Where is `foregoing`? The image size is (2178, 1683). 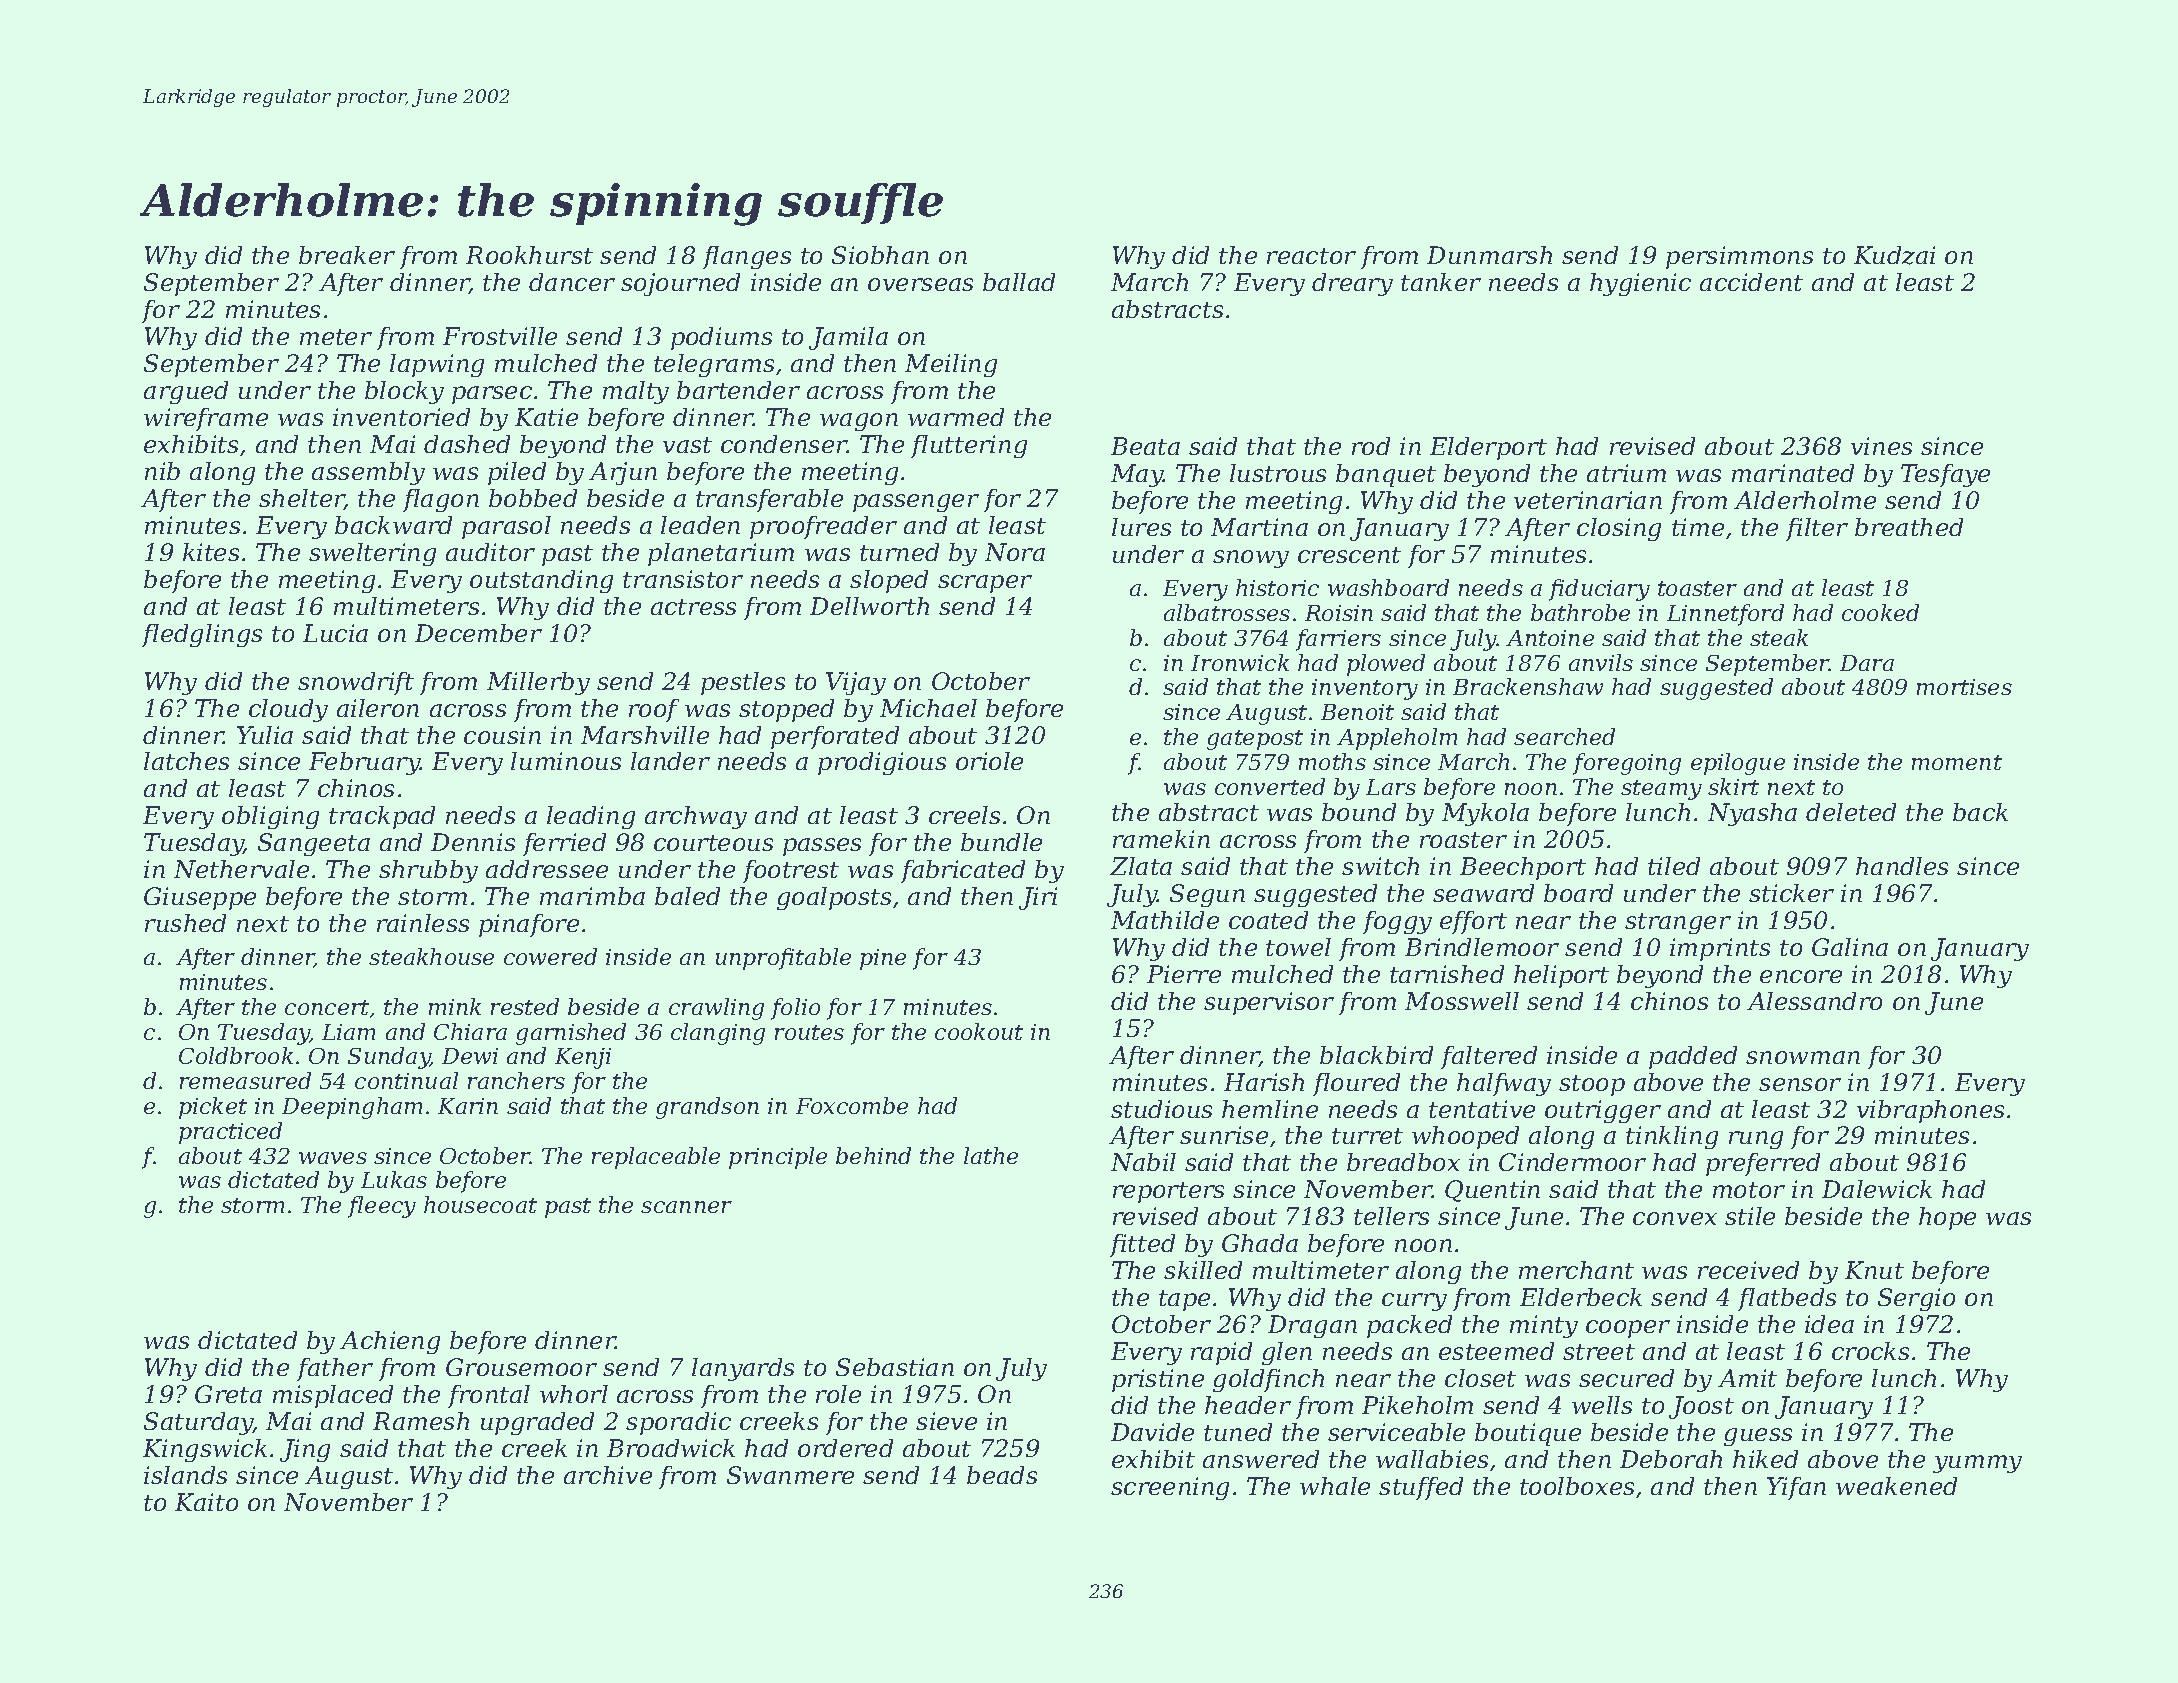
foregoing is located at coordinates (1627, 764).
